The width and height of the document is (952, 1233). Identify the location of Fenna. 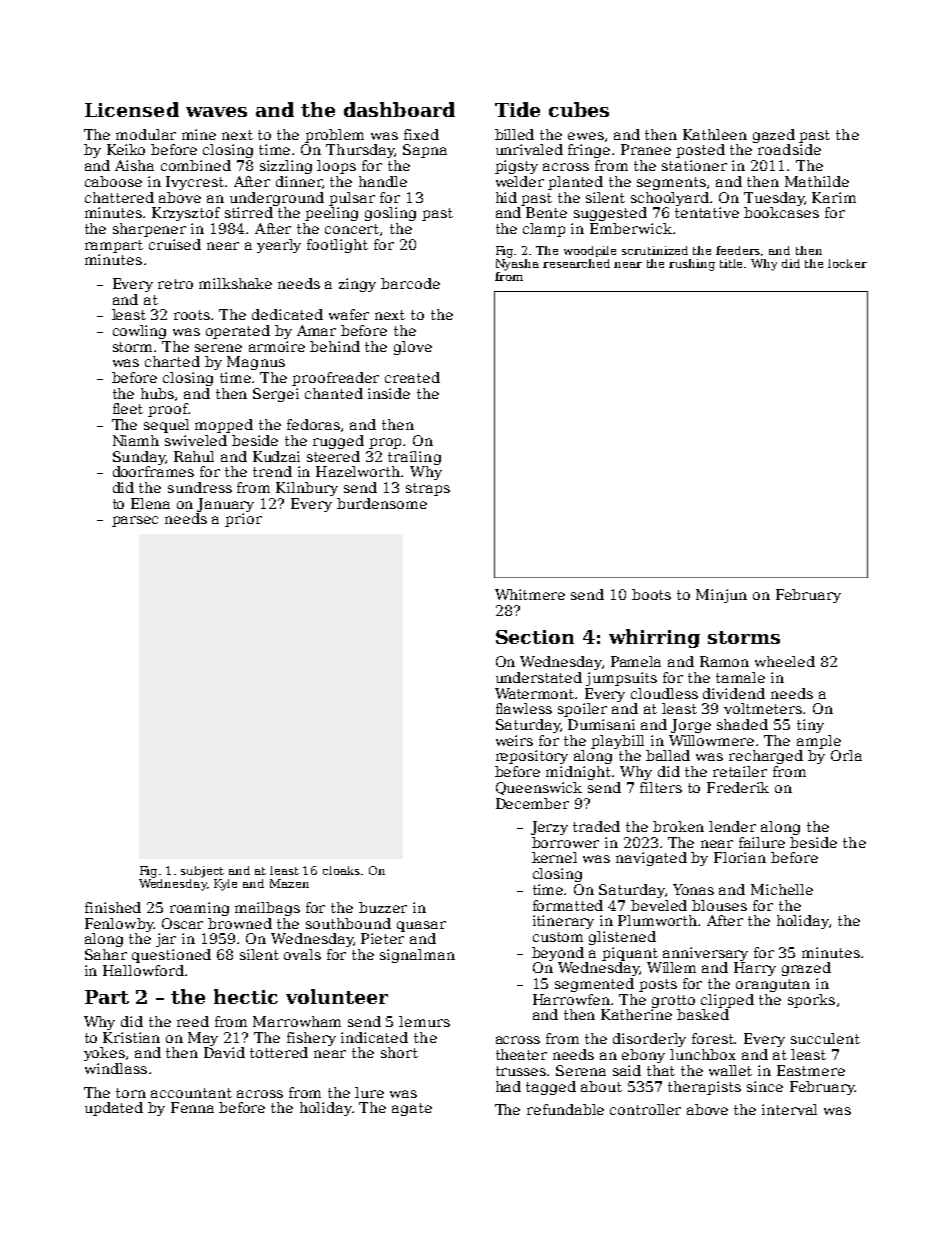
(192, 1107).
